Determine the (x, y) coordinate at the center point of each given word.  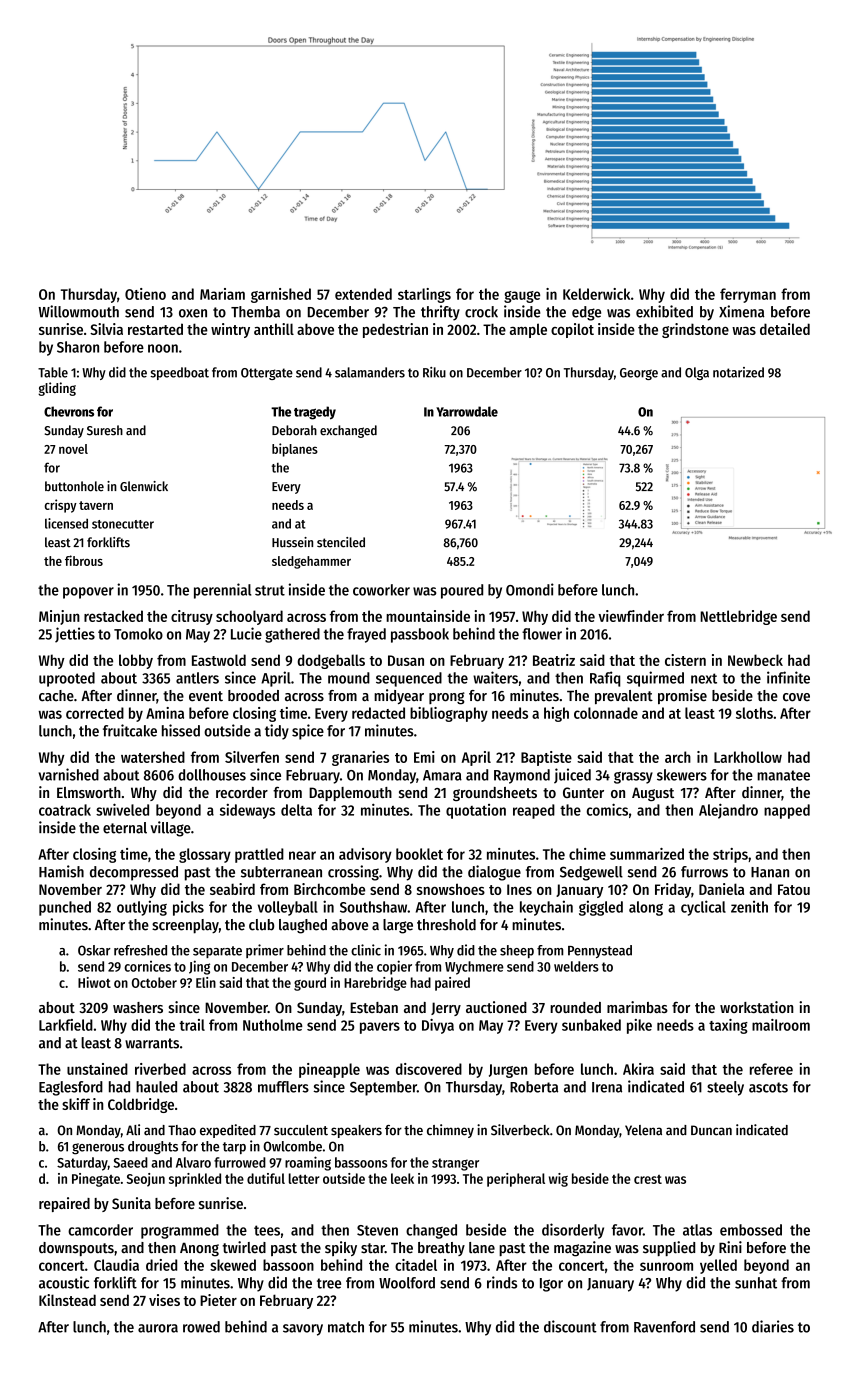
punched (65, 908)
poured (462, 591)
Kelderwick (596, 294)
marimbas (637, 1007)
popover (88, 593)
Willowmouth (78, 311)
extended (363, 294)
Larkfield (66, 1025)
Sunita (131, 1203)
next (704, 678)
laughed (303, 926)
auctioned (496, 1007)
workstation (756, 1007)
